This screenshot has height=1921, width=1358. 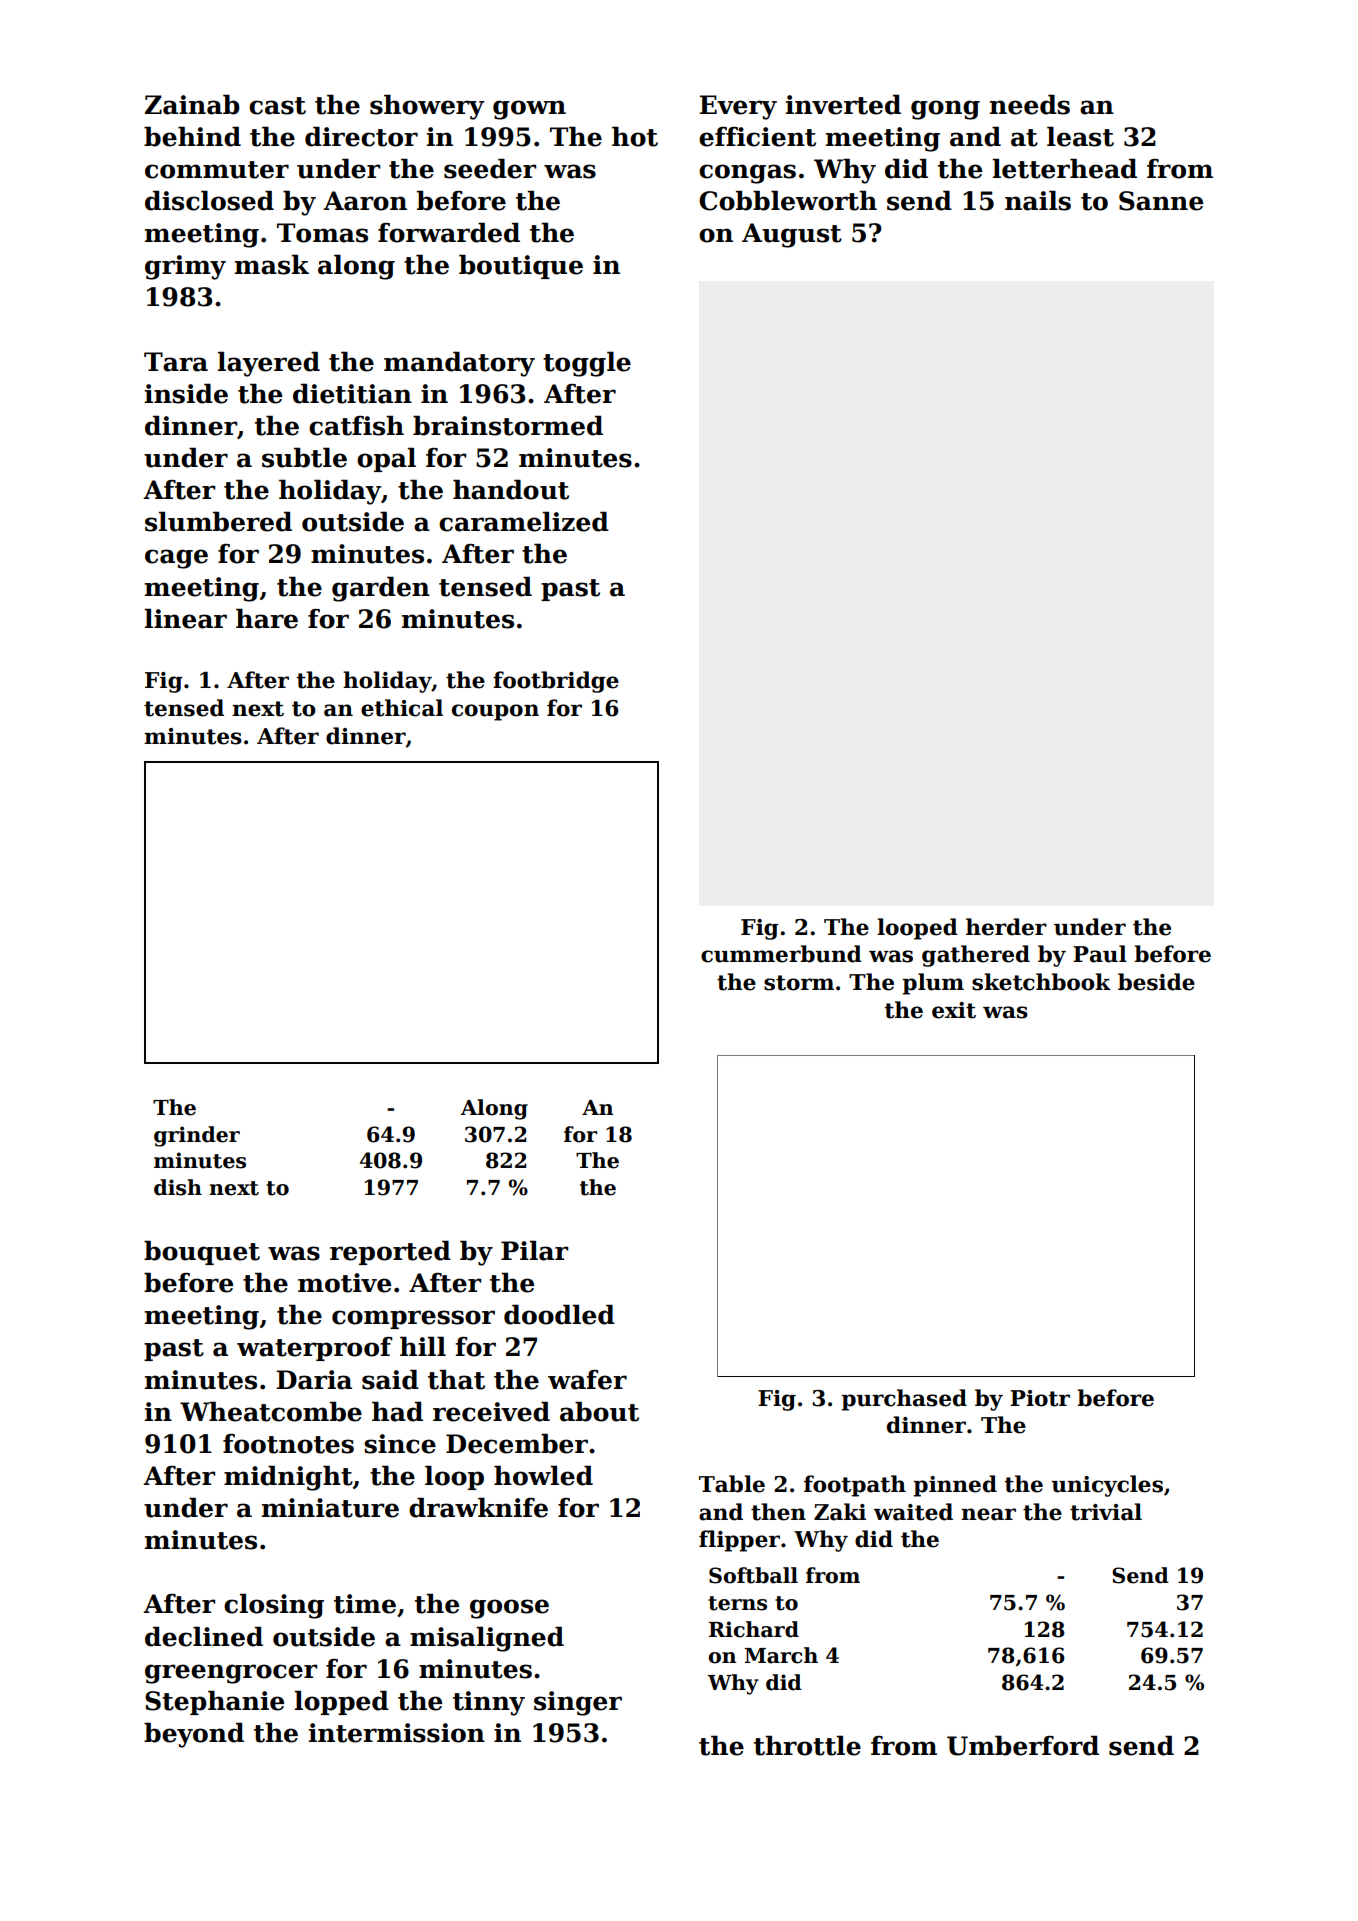 What do you see at coordinates (495, 712) in the screenshot?
I see `coupon` at bounding box center [495, 712].
